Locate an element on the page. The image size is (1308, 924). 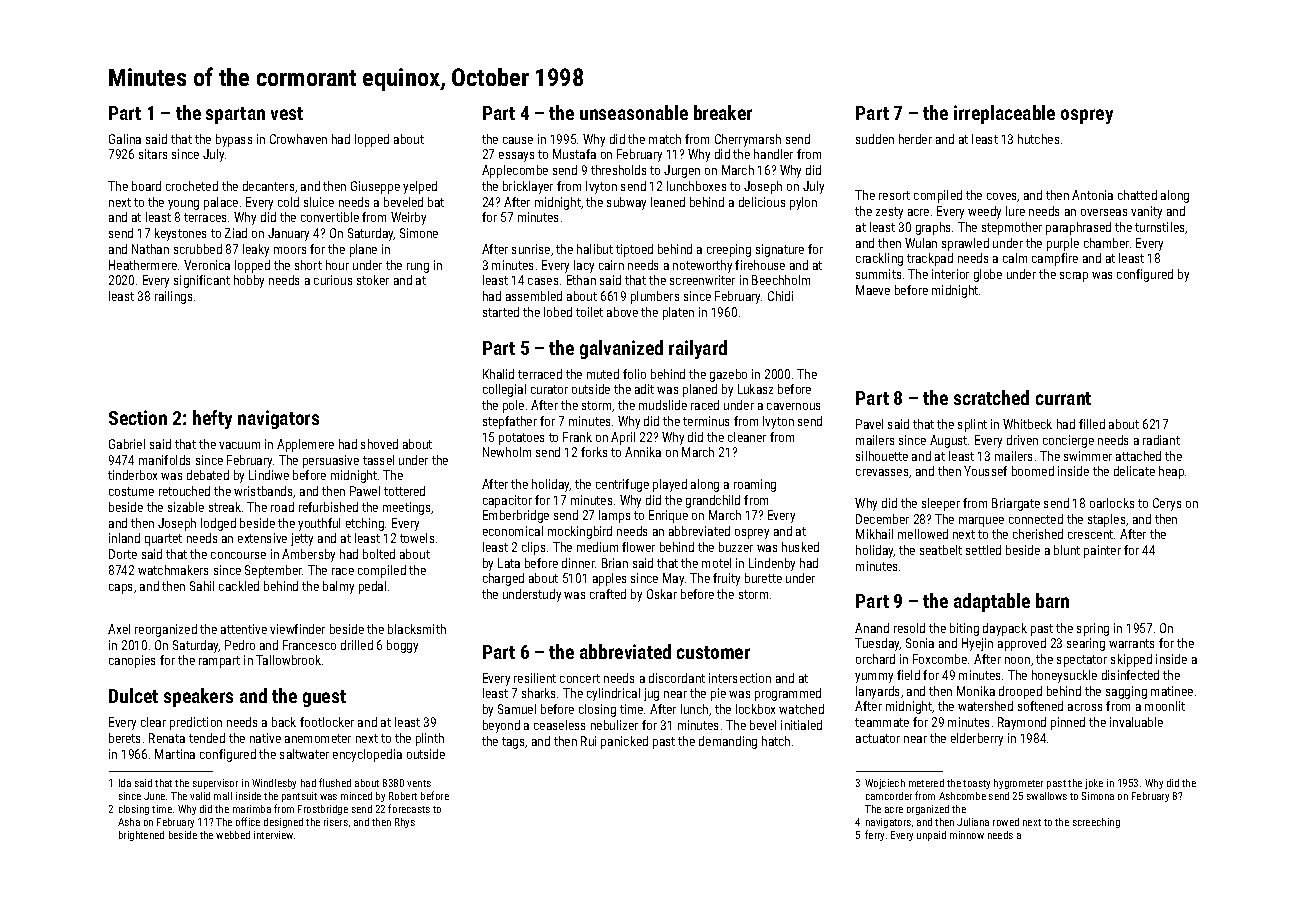
chatted is located at coordinates (1137, 195).
